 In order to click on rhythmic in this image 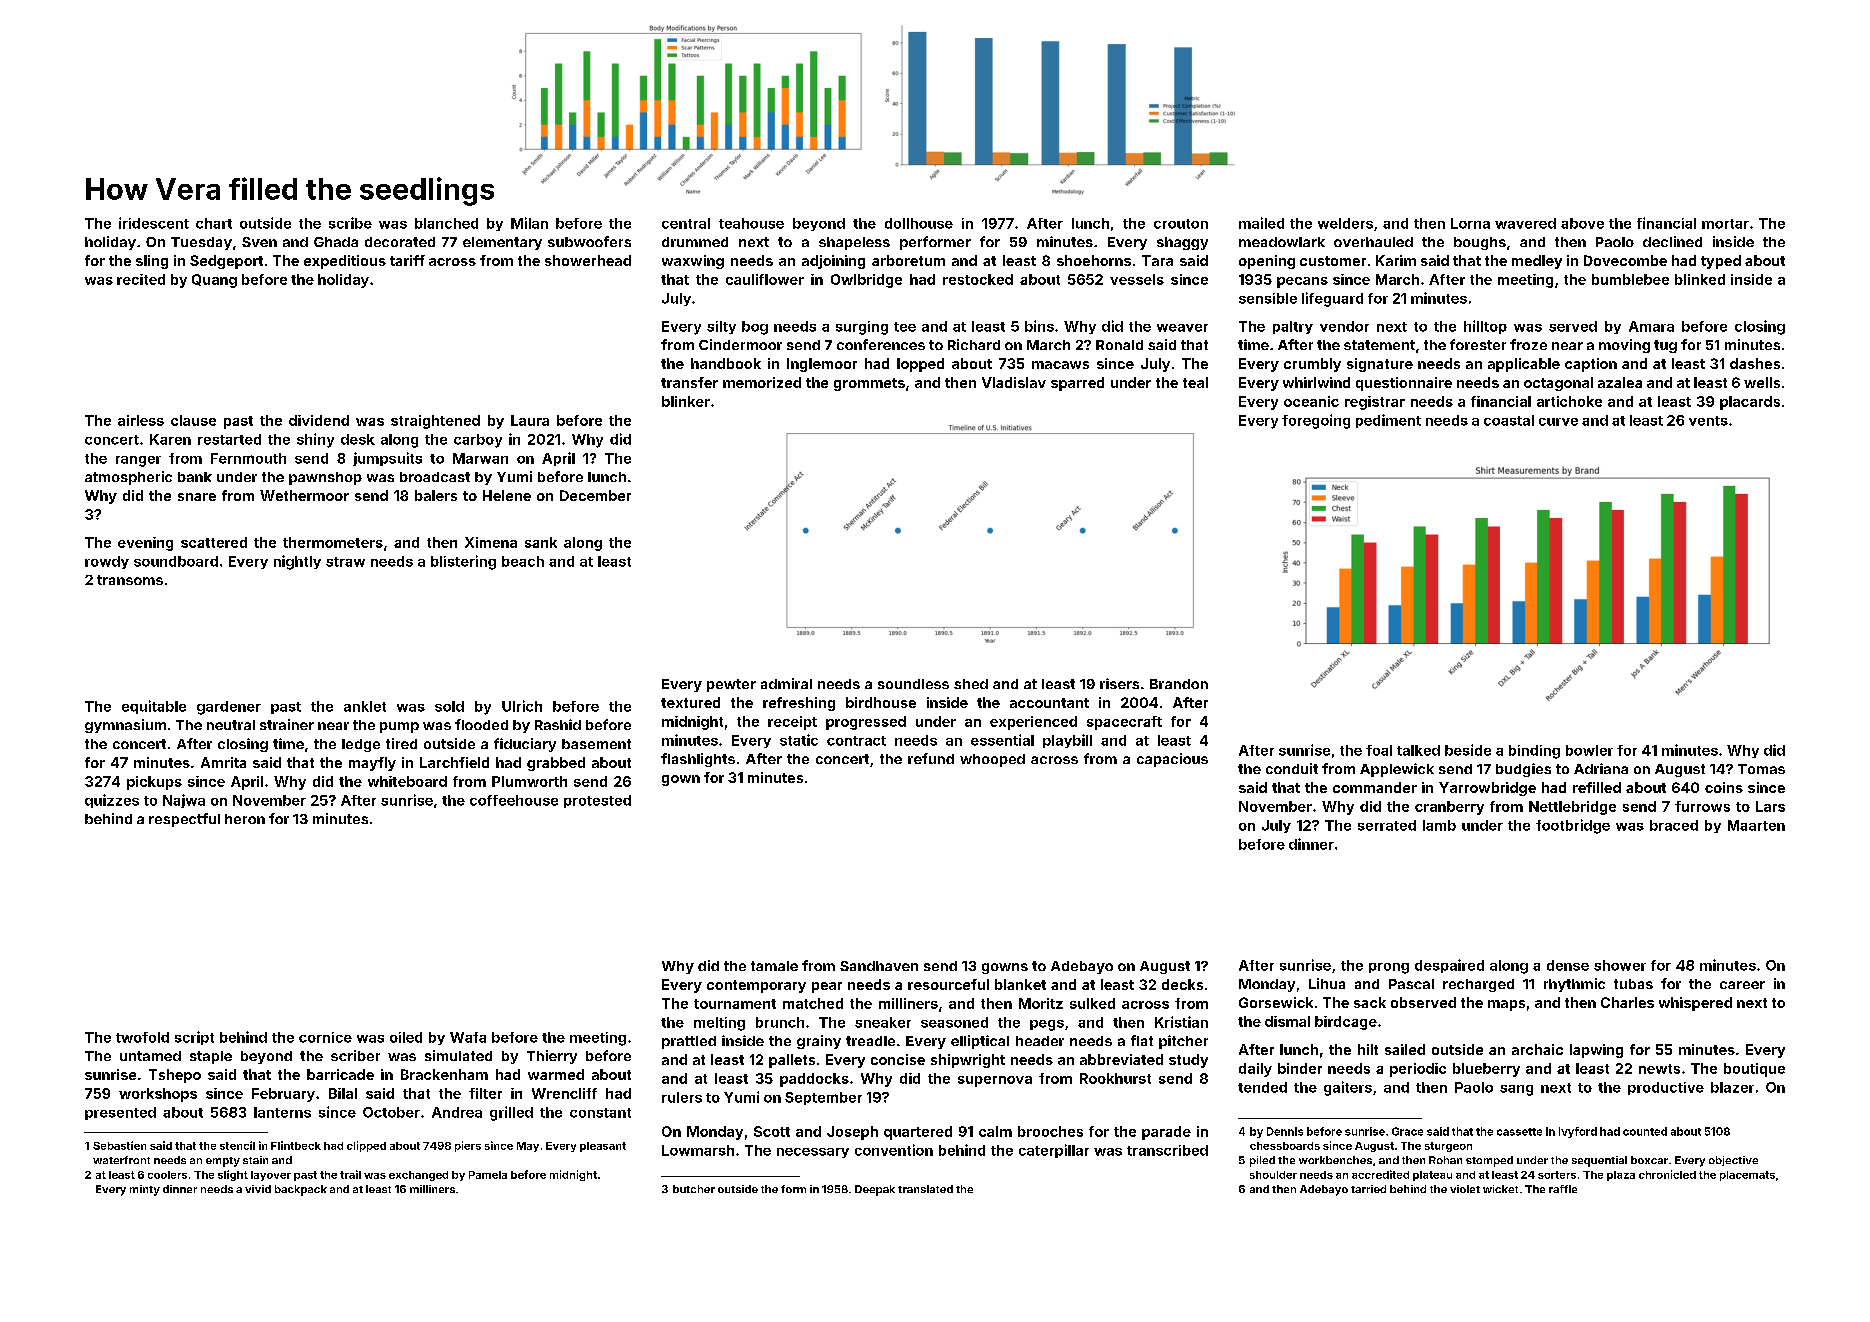, I will do `click(1574, 985)`.
